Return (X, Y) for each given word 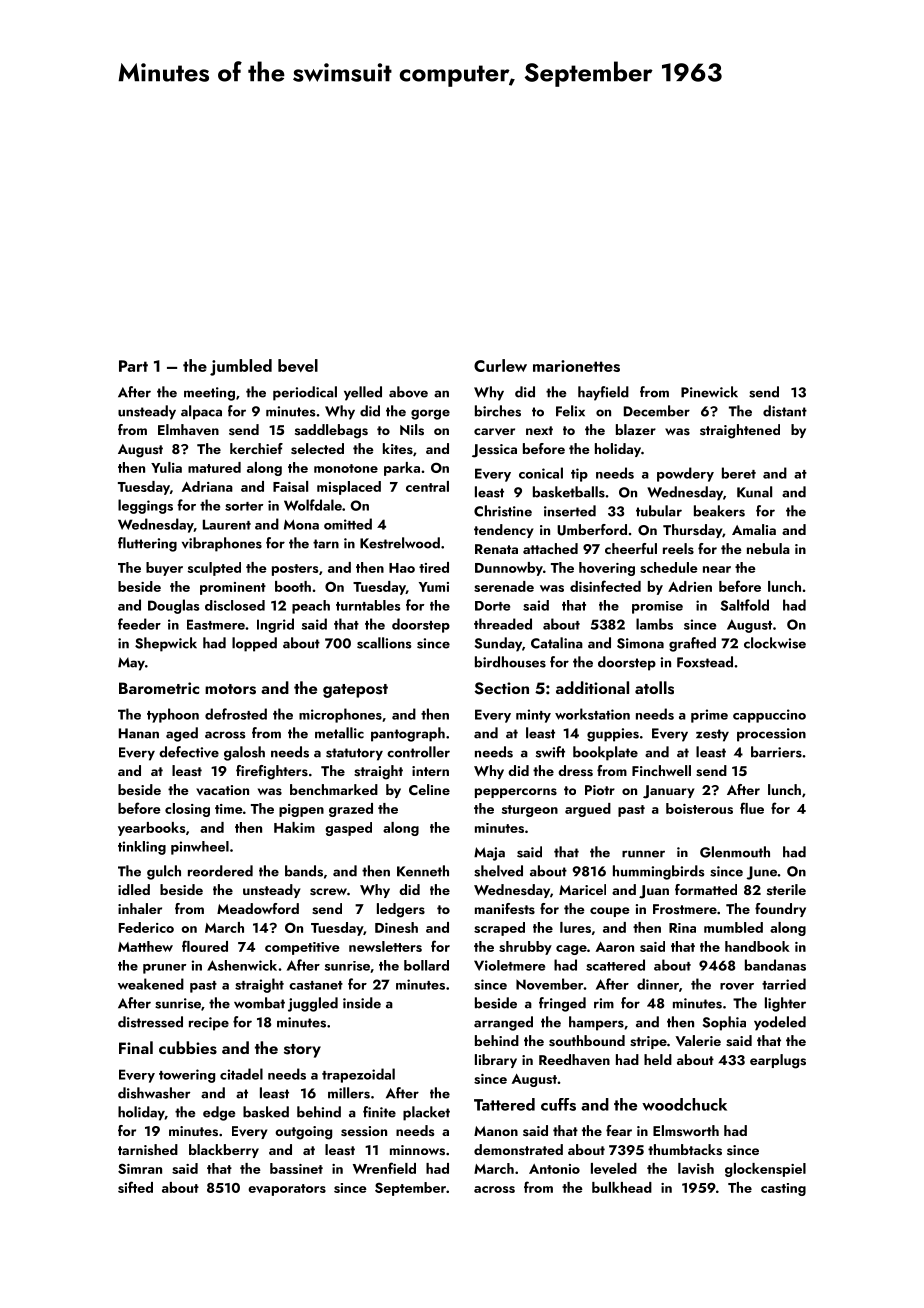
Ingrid (275, 625)
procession (771, 735)
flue (752, 808)
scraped (499, 929)
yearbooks (151, 829)
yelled (363, 393)
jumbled (241, 367)
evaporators (287, 1190)
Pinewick (709, 392)
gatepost (355, 691)
